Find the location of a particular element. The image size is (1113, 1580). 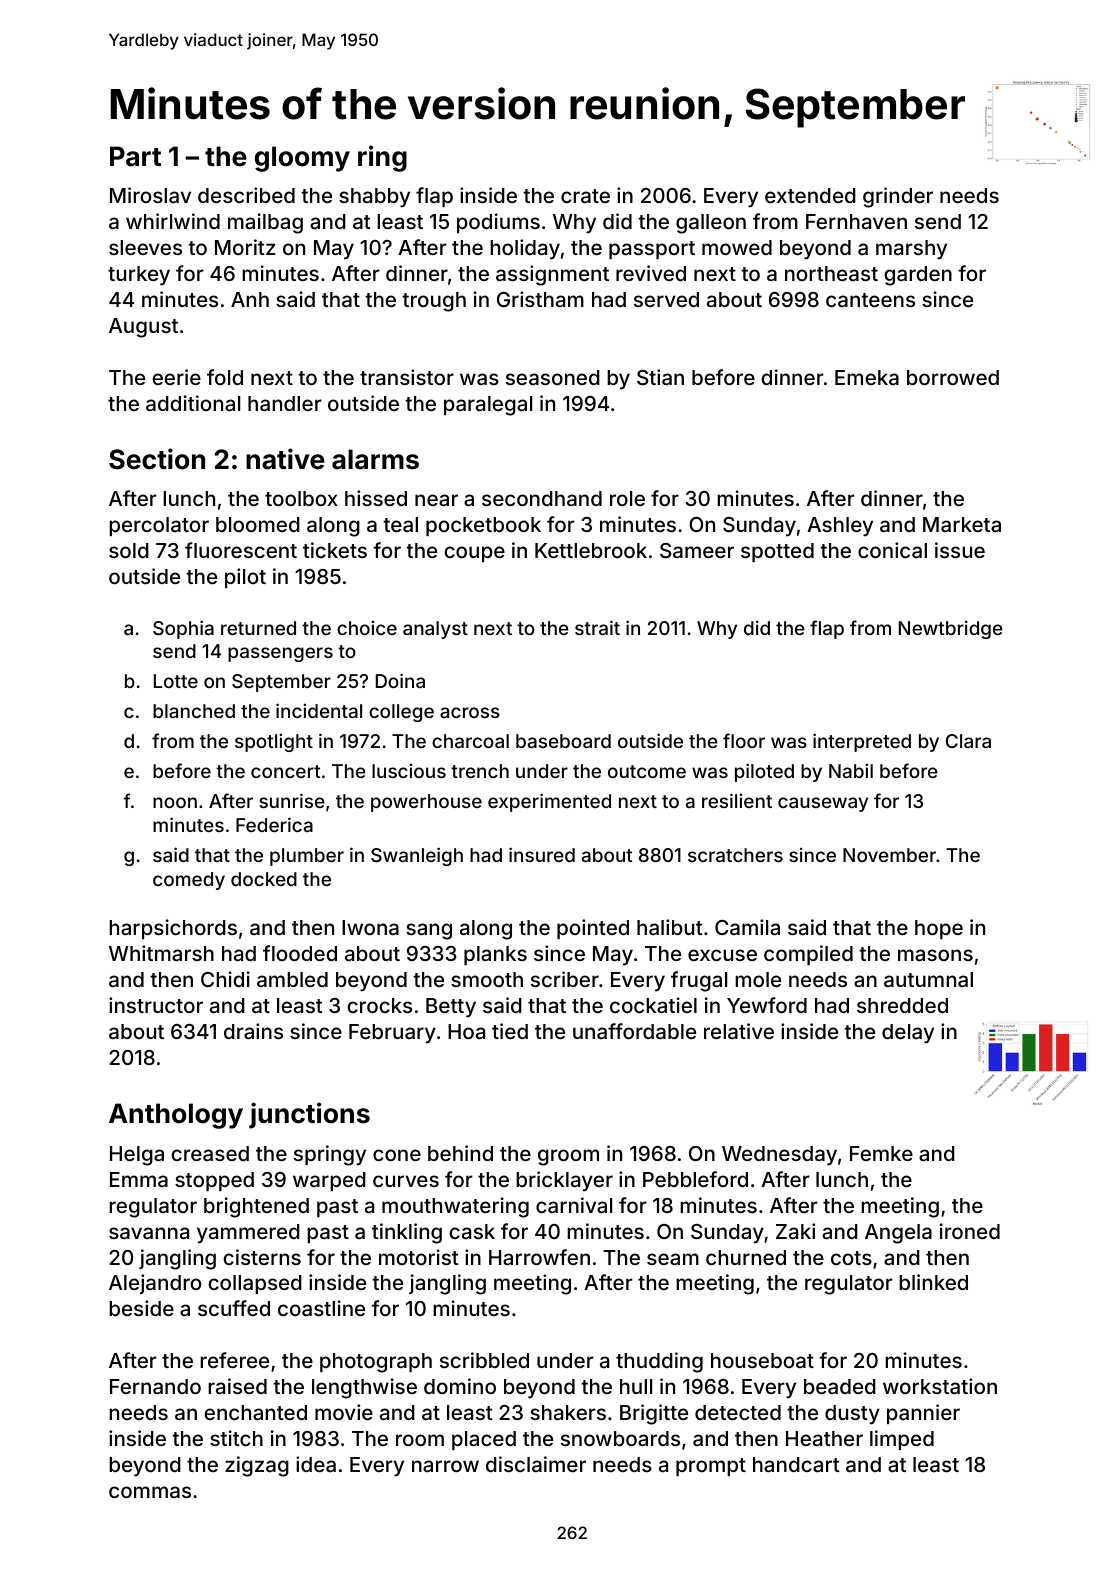

idea is located at coordinates (316, 1464).
